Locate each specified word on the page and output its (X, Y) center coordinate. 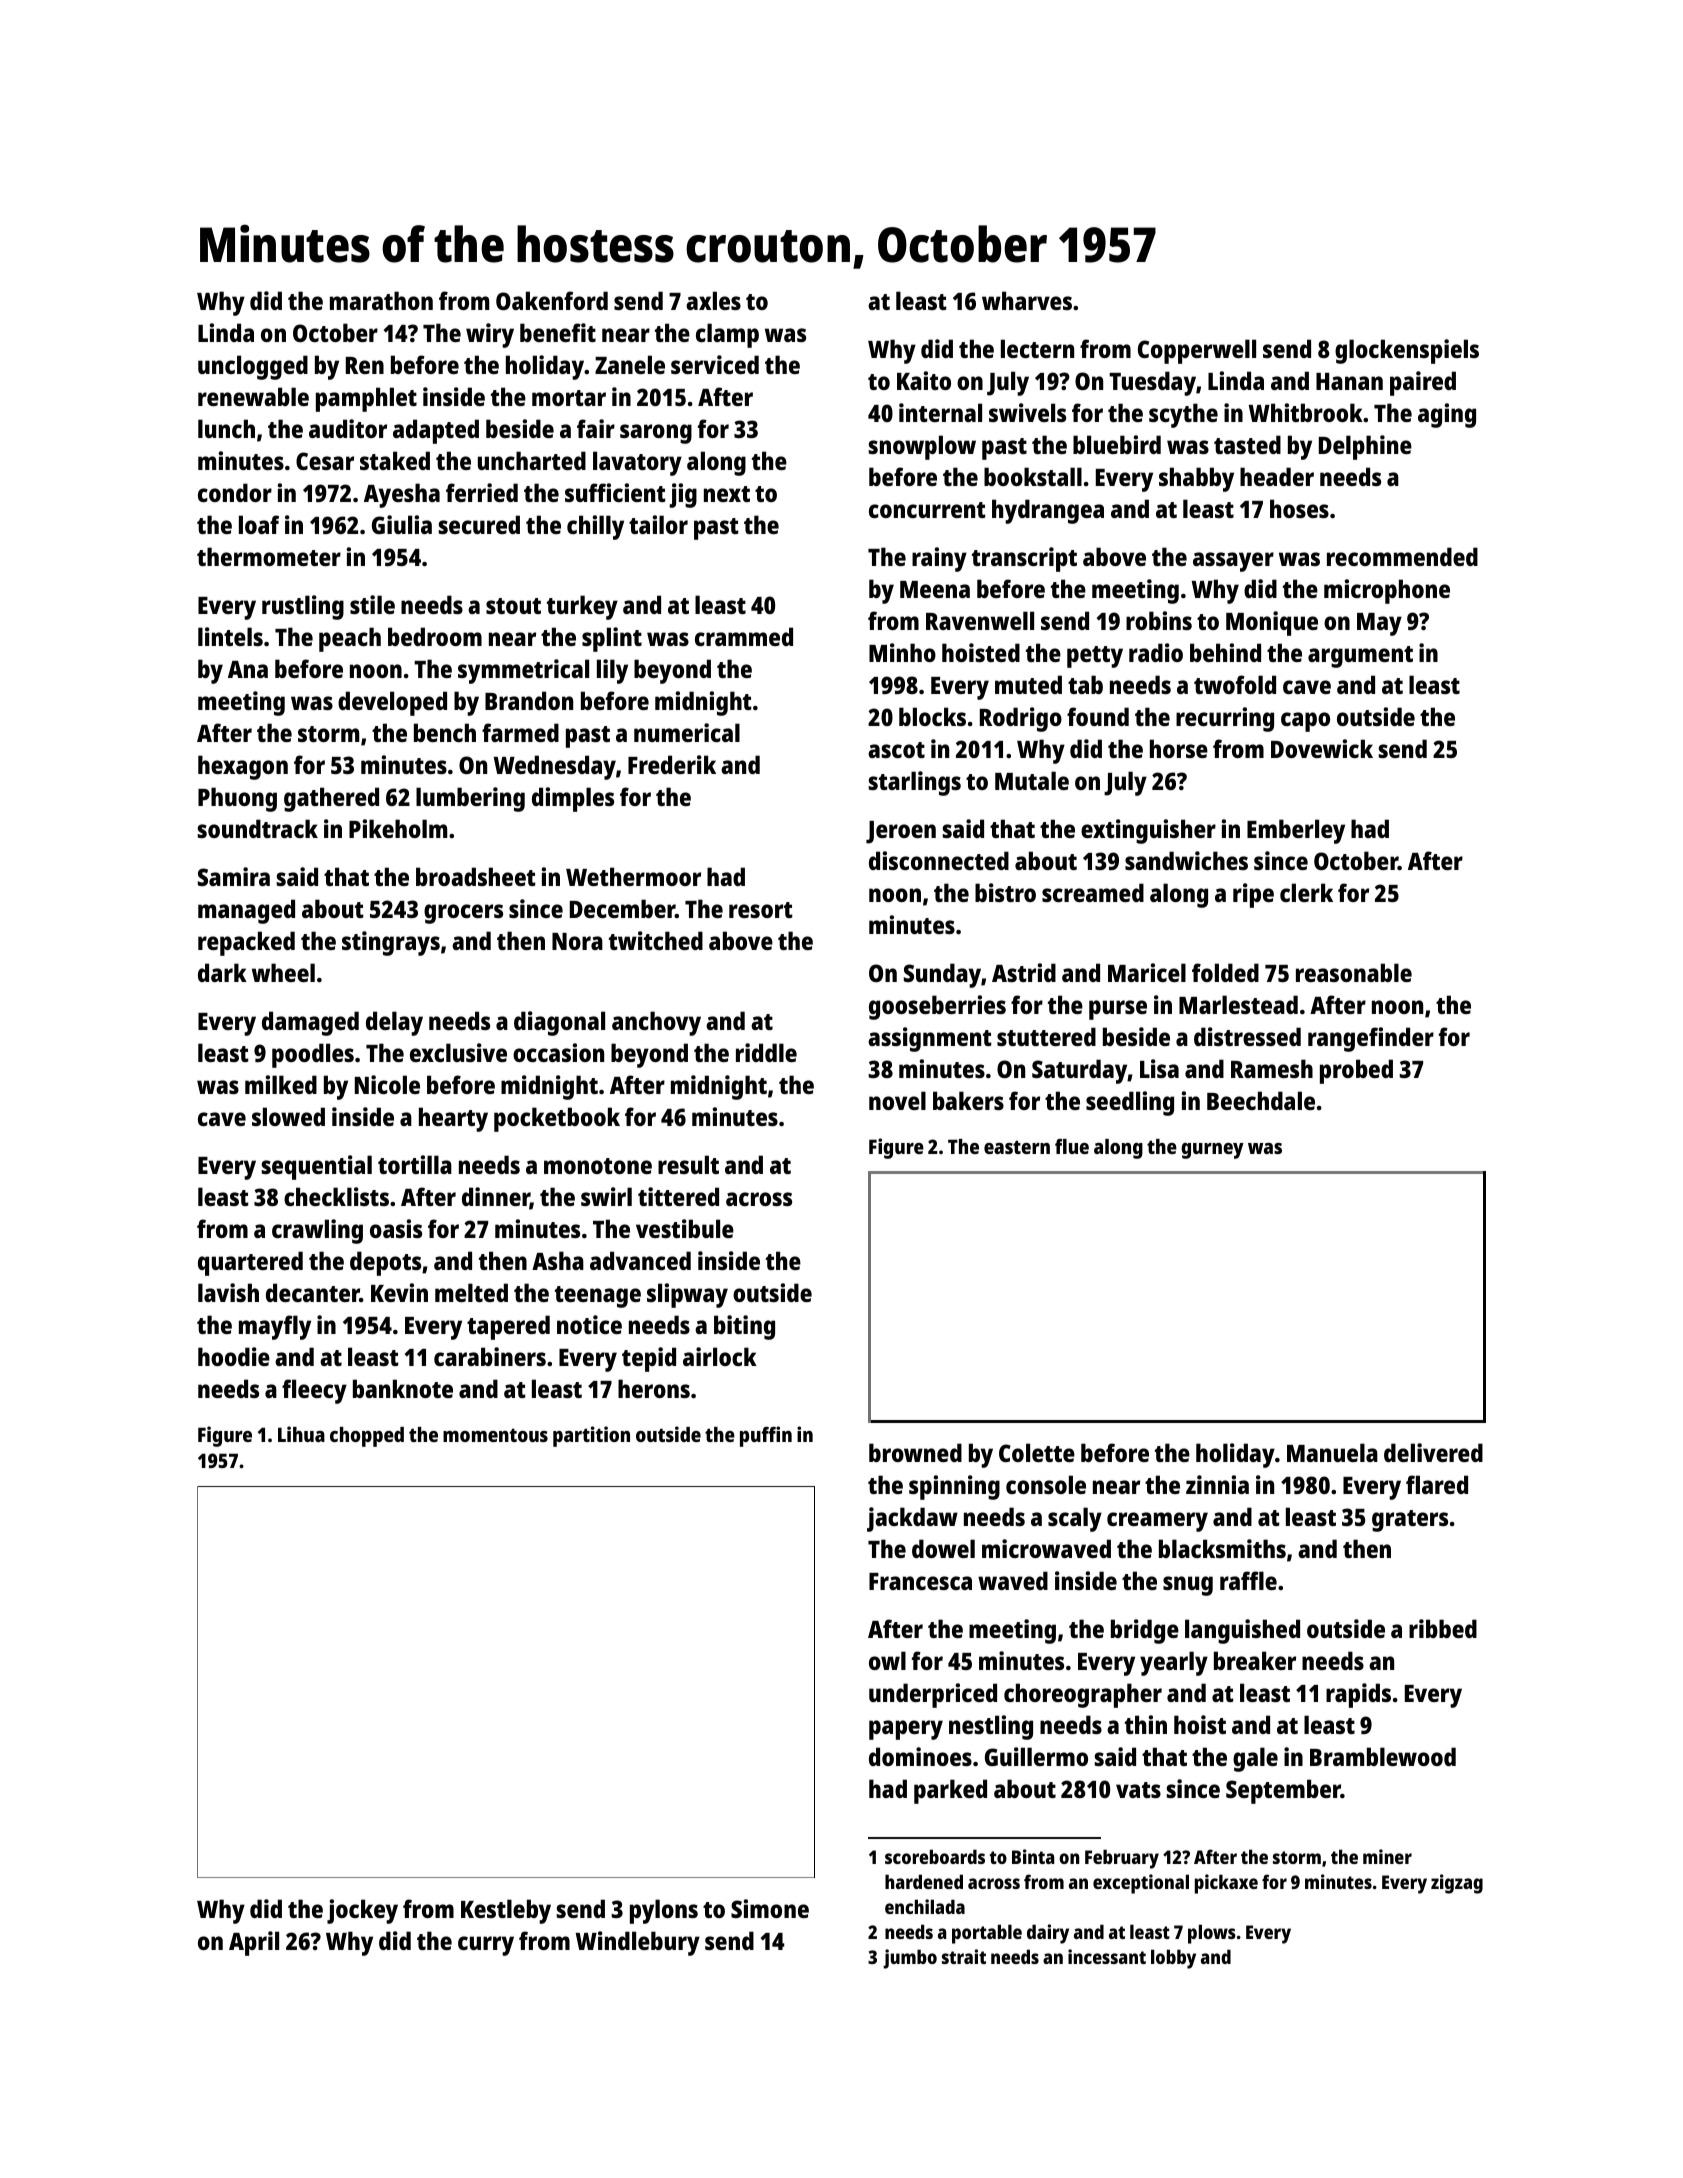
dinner (496, 1198)
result (688, 1164)
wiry (490, 335)
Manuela (1332, 1452)
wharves (1027, 300)
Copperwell (1197, 351)
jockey (362, 1911)
